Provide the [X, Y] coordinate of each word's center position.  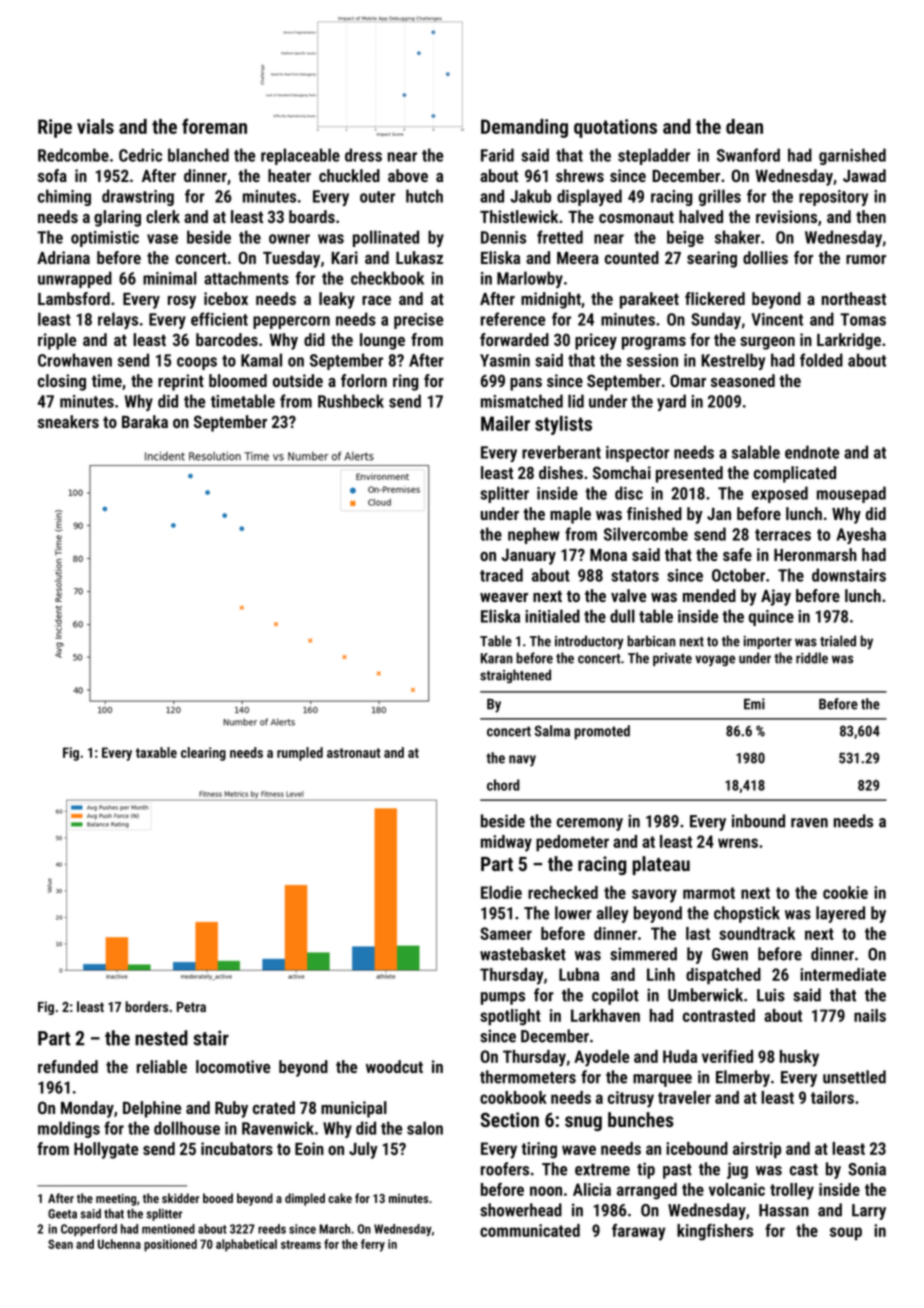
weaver [504, 597]
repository [833, 198]
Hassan [784, 1210]
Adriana [63, 257]
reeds [272, 1229]
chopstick [747, 914]
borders [146, 1006]
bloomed [238, 380]
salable [756, 452]
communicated [530, 1230]
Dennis [503, 237]
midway [506, 843]
